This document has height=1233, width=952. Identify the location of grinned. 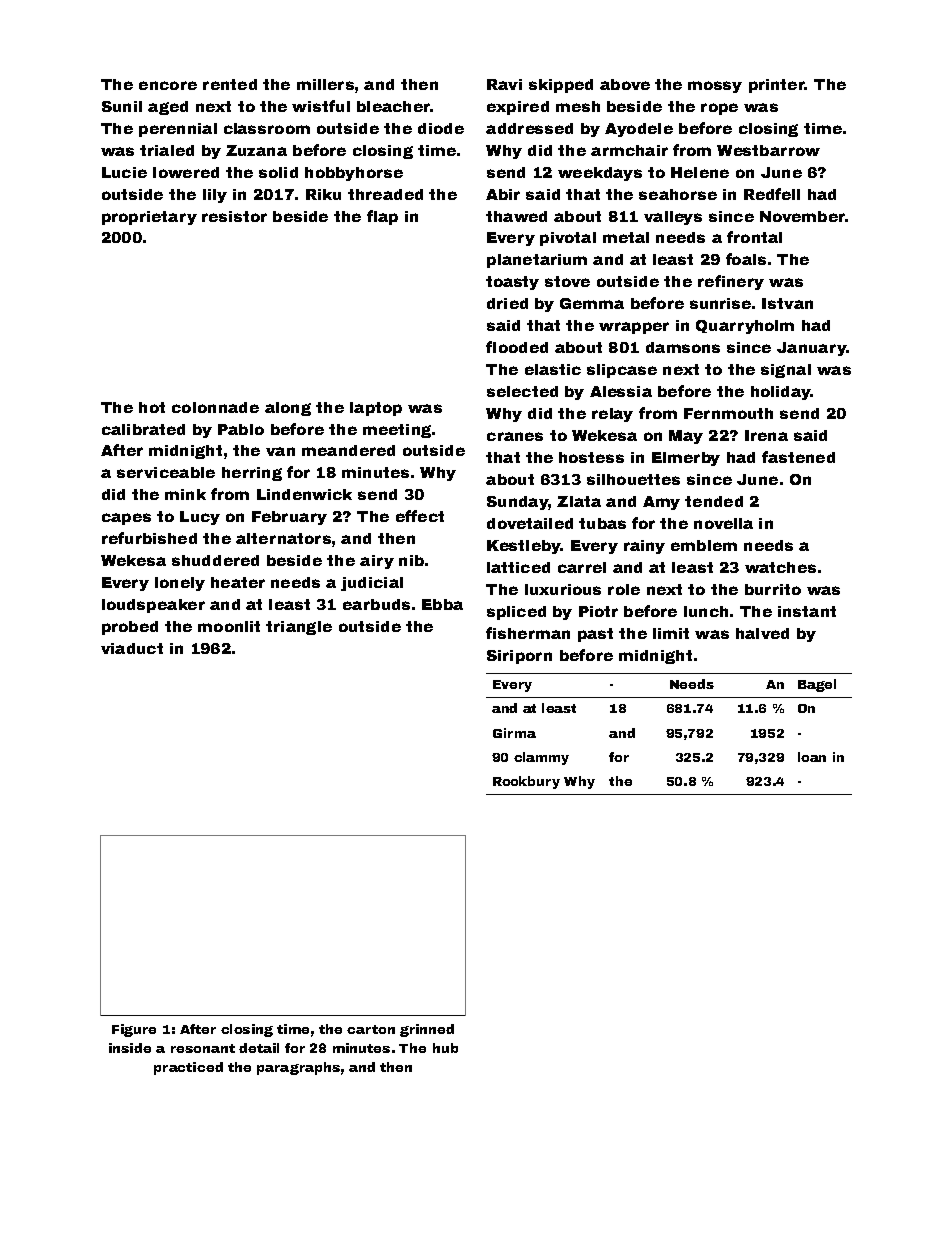
(427, 1030).
